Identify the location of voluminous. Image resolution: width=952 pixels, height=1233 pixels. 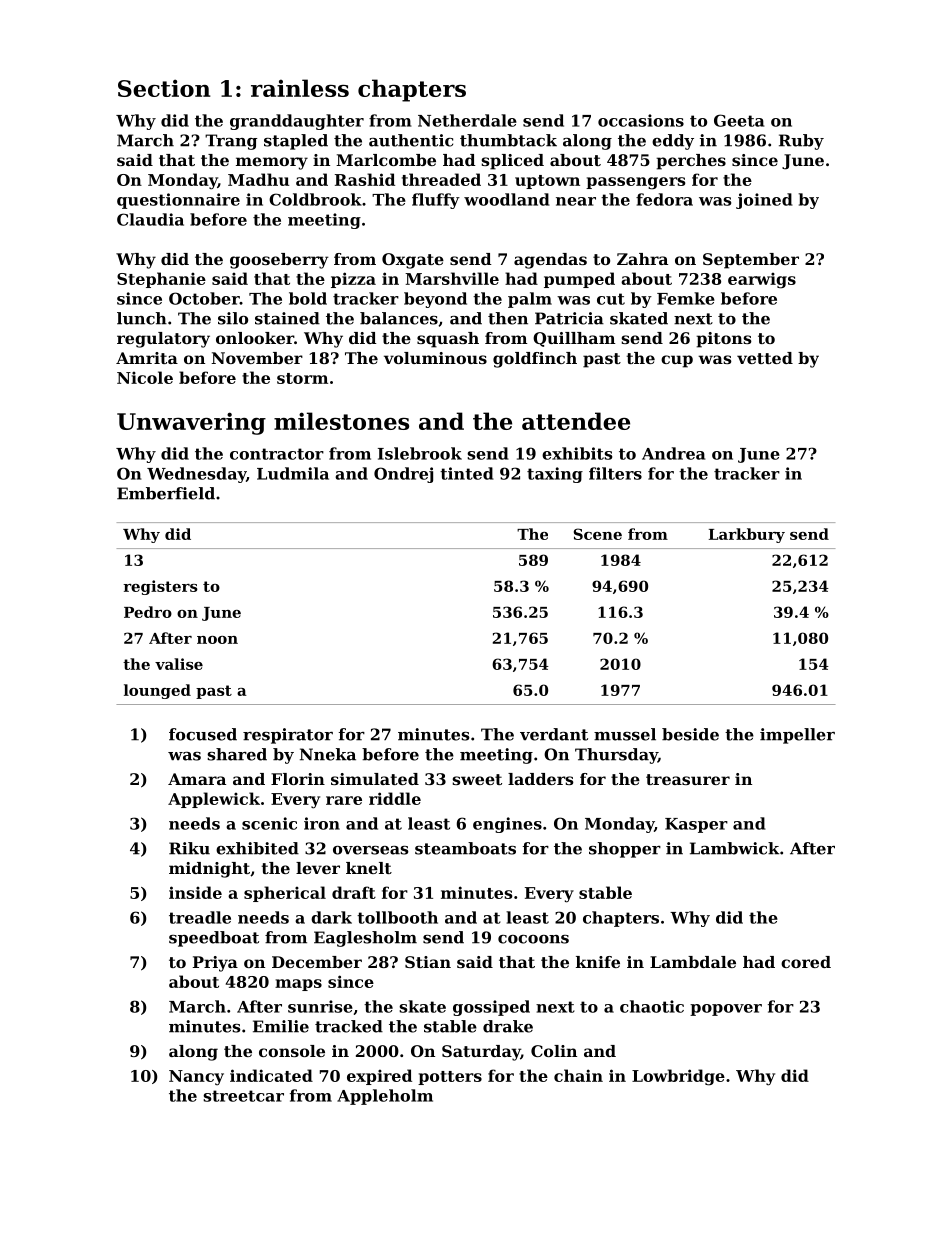
(435, 358).
